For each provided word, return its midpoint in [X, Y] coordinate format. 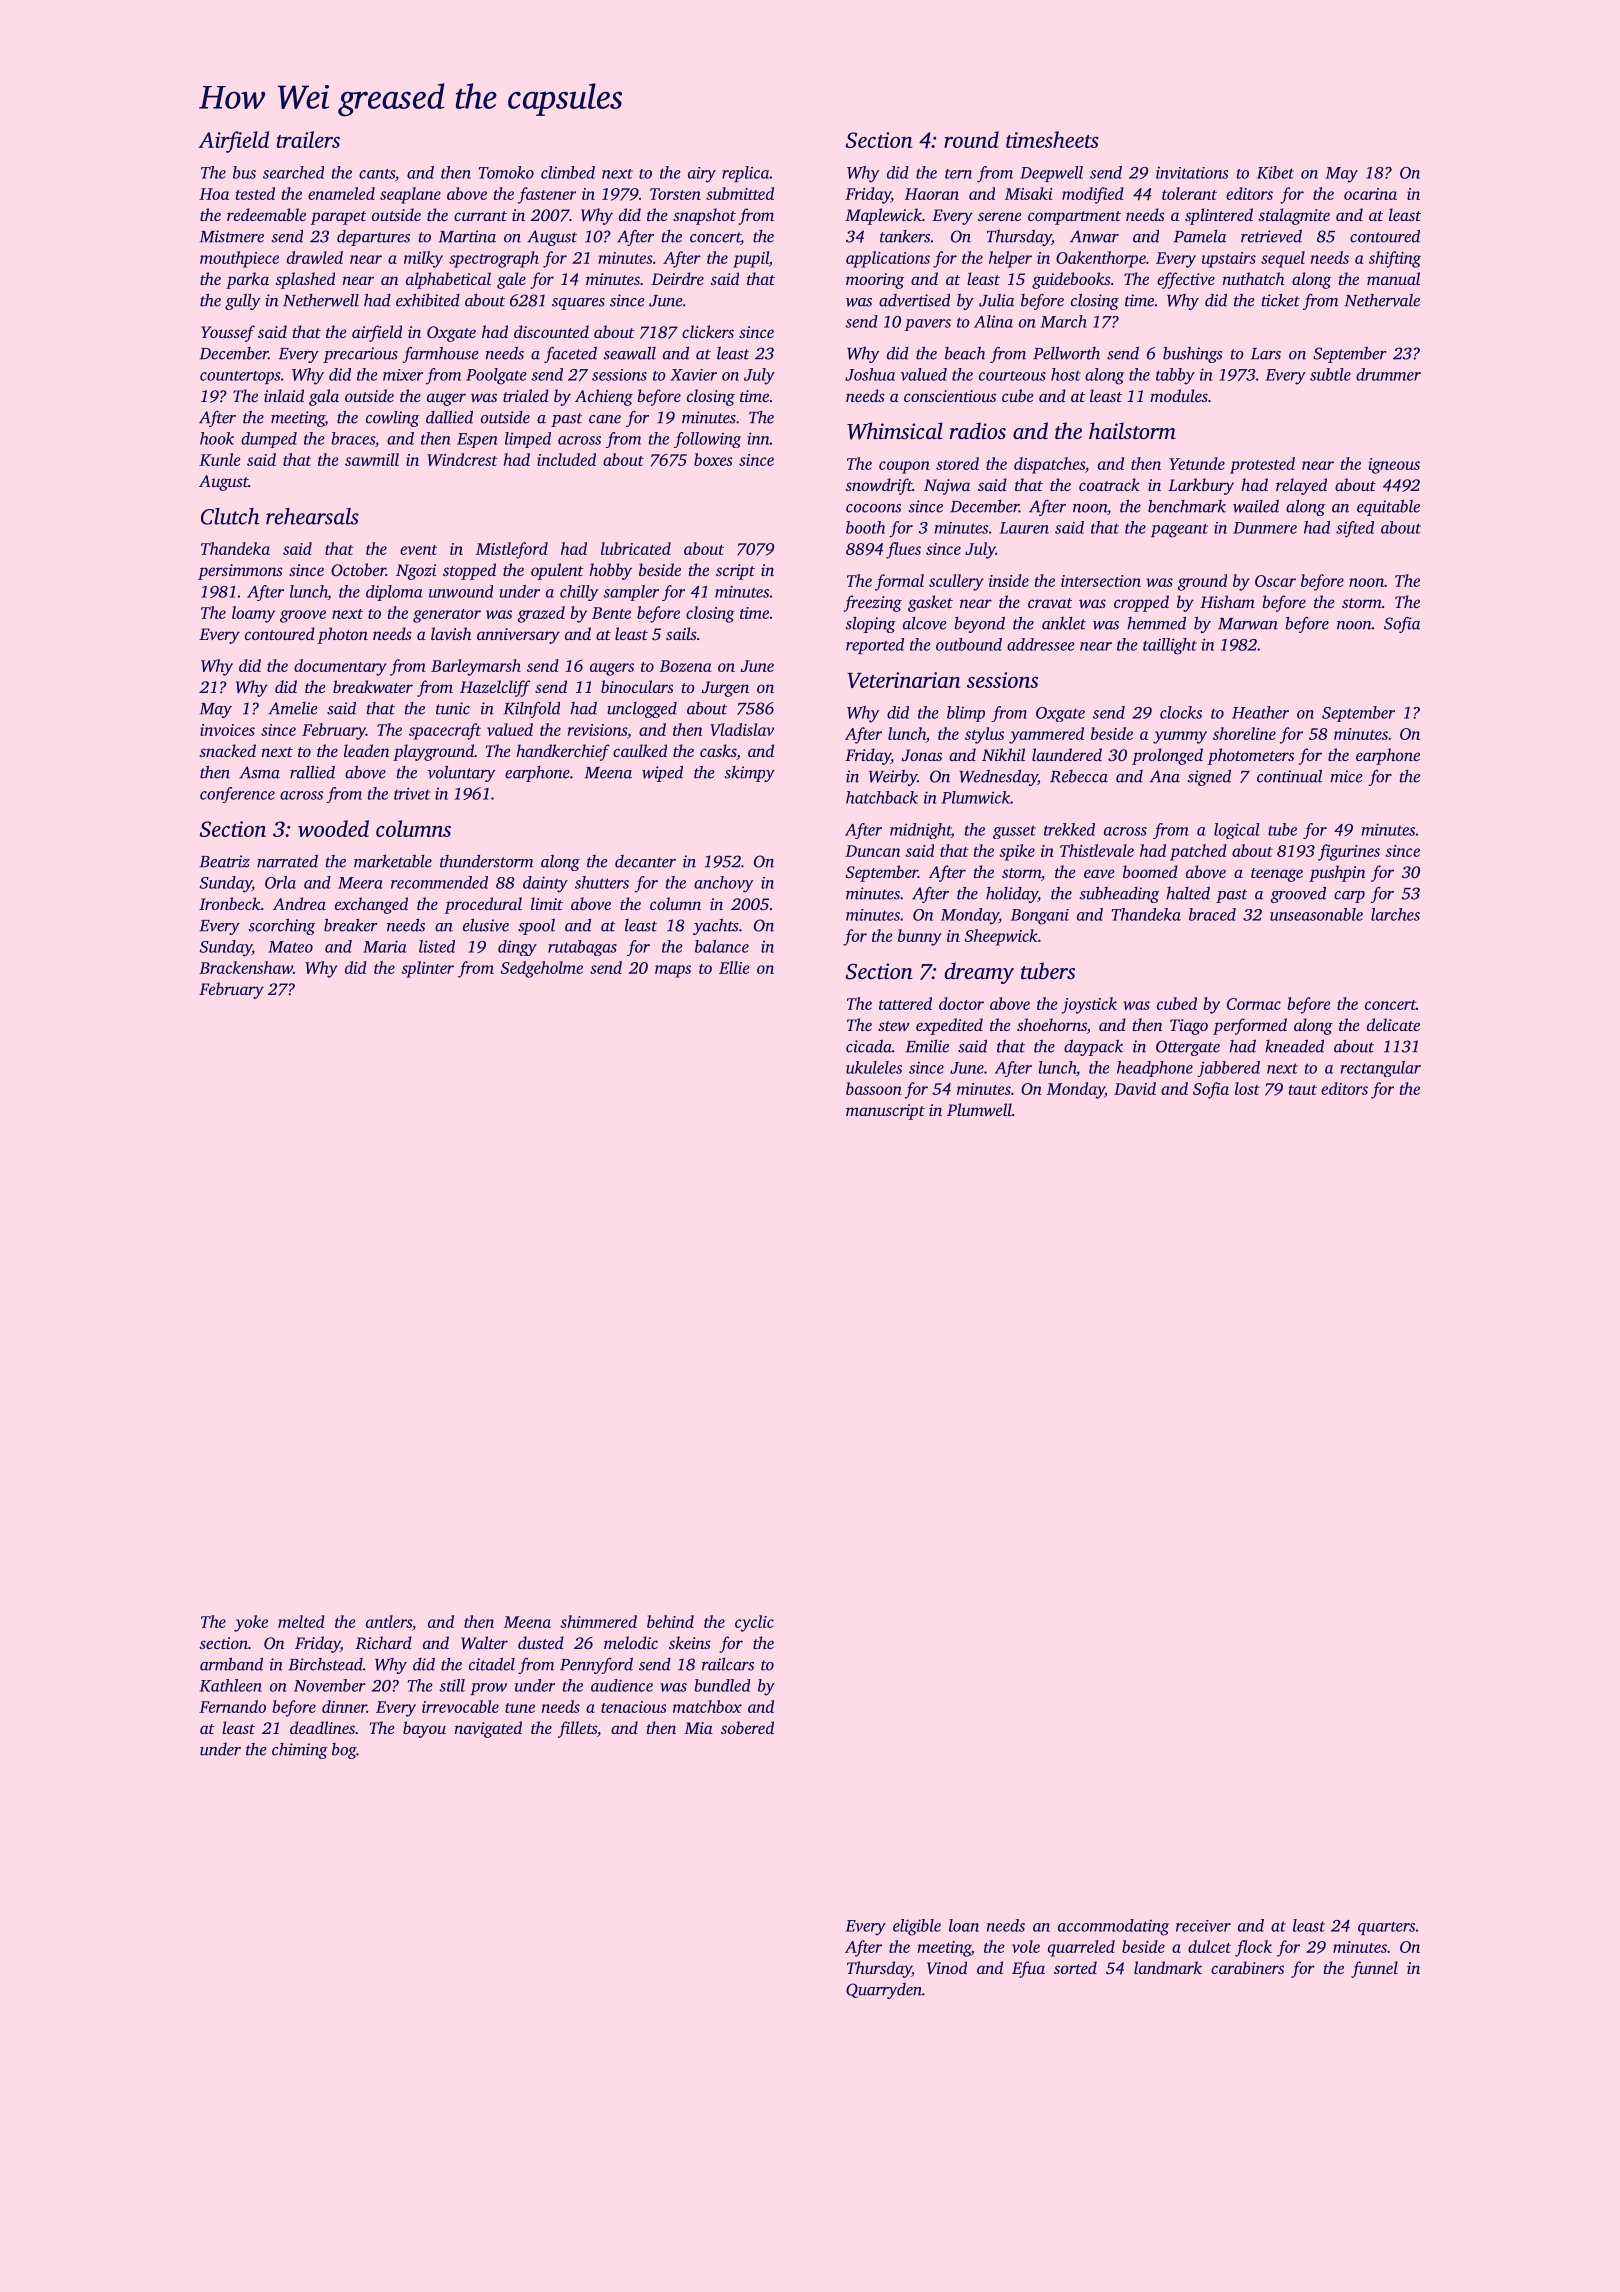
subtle [1330, 374]
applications [888, 259]
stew [893, 1026]
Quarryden [884, 1991]
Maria [385, 946]
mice [1346, 776]
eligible [917, 1927]
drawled [315, 257]
